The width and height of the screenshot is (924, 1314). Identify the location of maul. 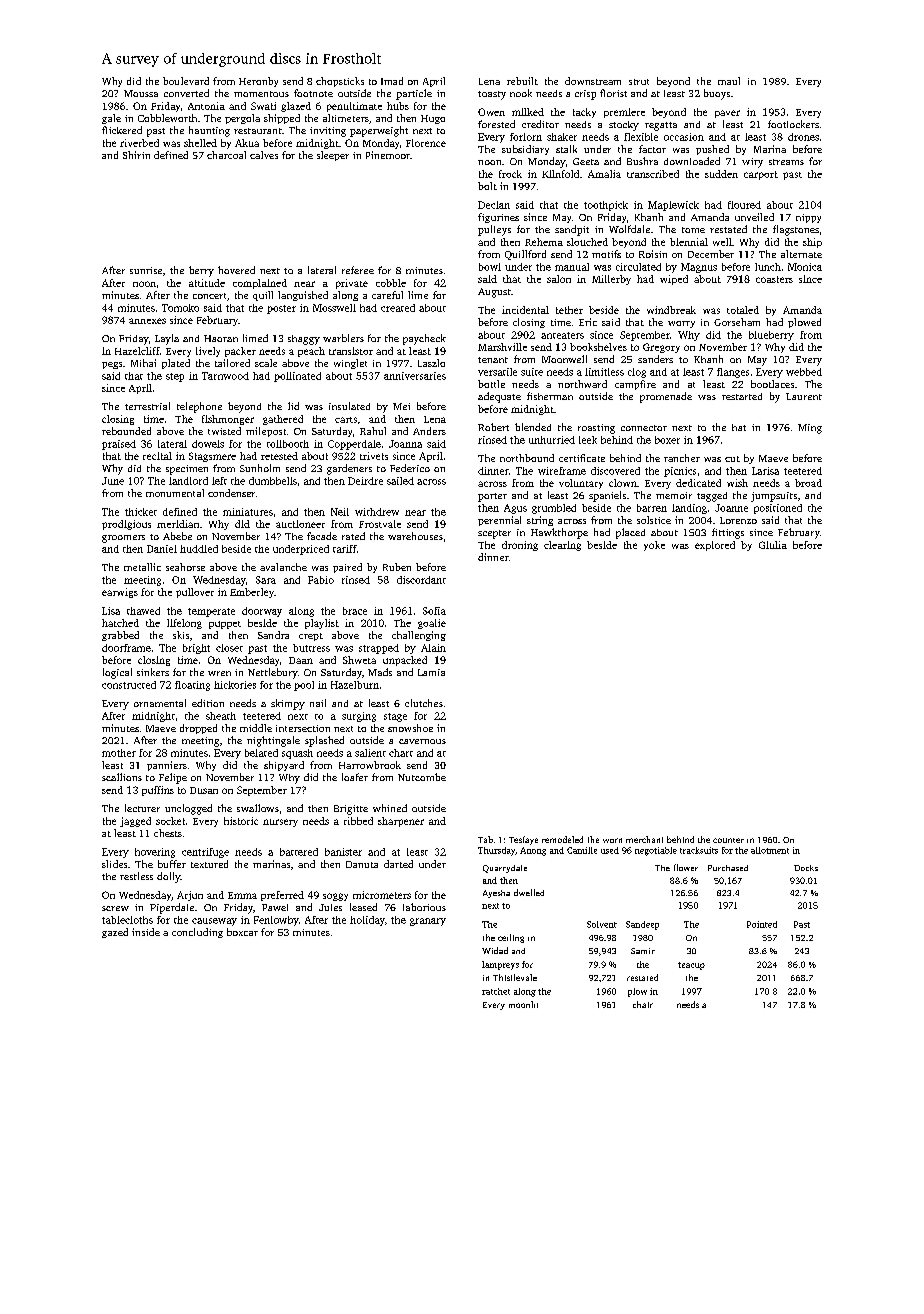
(729, 81).
